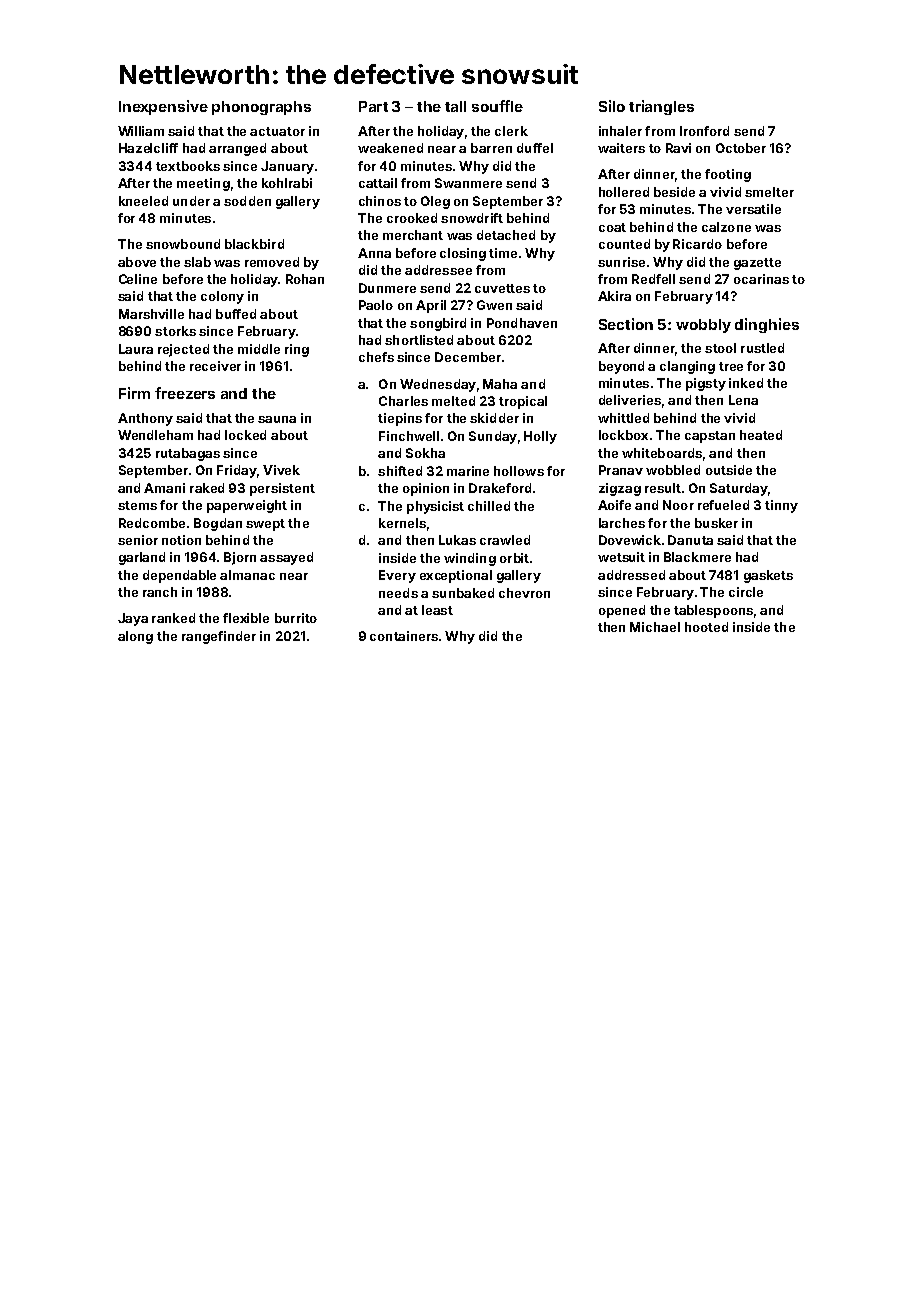  What do you see at coordinates (261, 108) in the document?
I see `phonographs` at bounding box center [261, 108].
